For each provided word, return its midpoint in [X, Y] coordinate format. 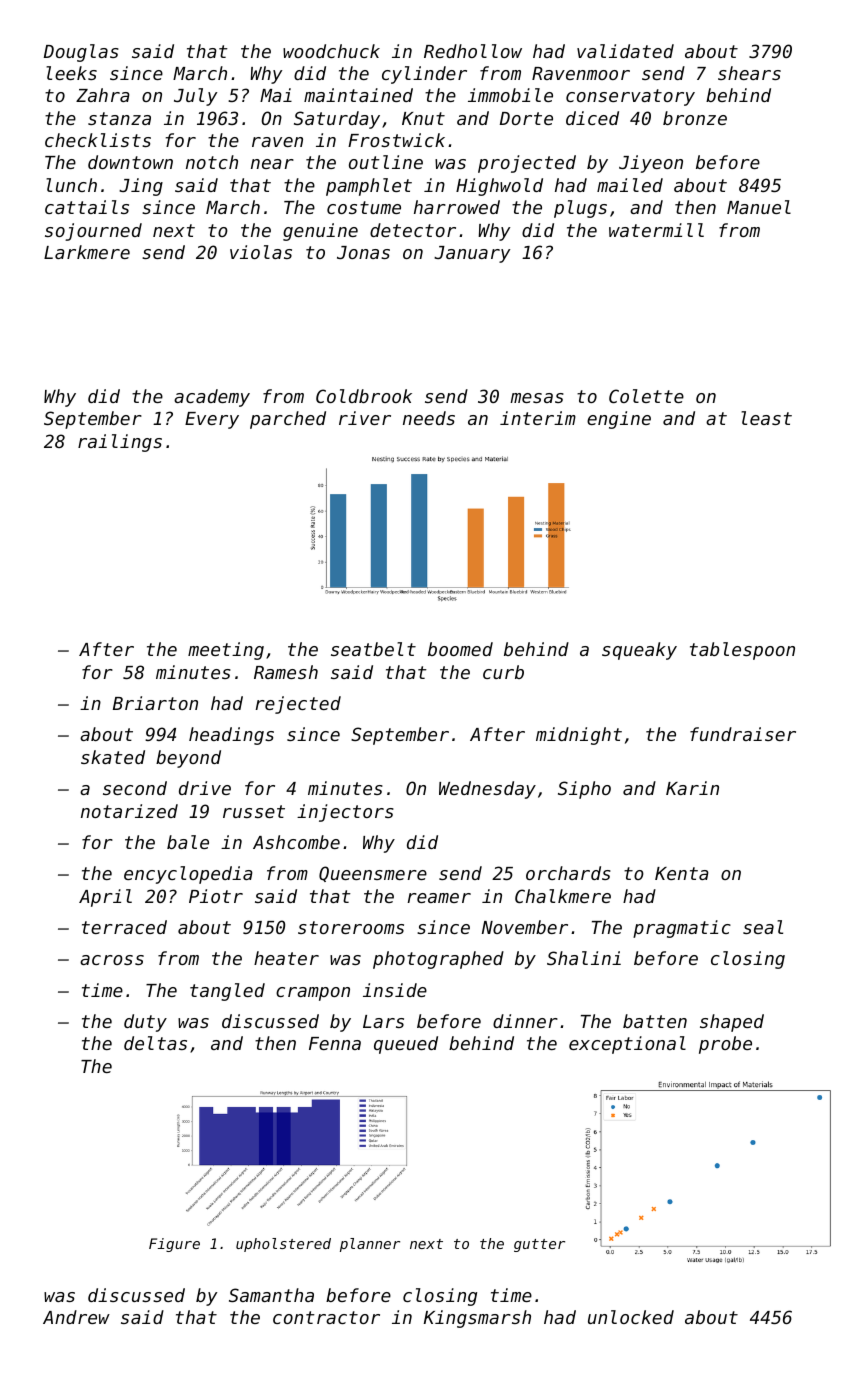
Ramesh [286, 672]
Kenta [682, 873]
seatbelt [373, 649]
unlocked [631, 1317]
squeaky [639, 651]
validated [625, 51]
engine [619, 420]
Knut [423, 118]
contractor [326, 1317]
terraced [124, 927]
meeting [226, 651]
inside [395, 990]
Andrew [76, 1317]
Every [212, 420]
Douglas [81, 53]
